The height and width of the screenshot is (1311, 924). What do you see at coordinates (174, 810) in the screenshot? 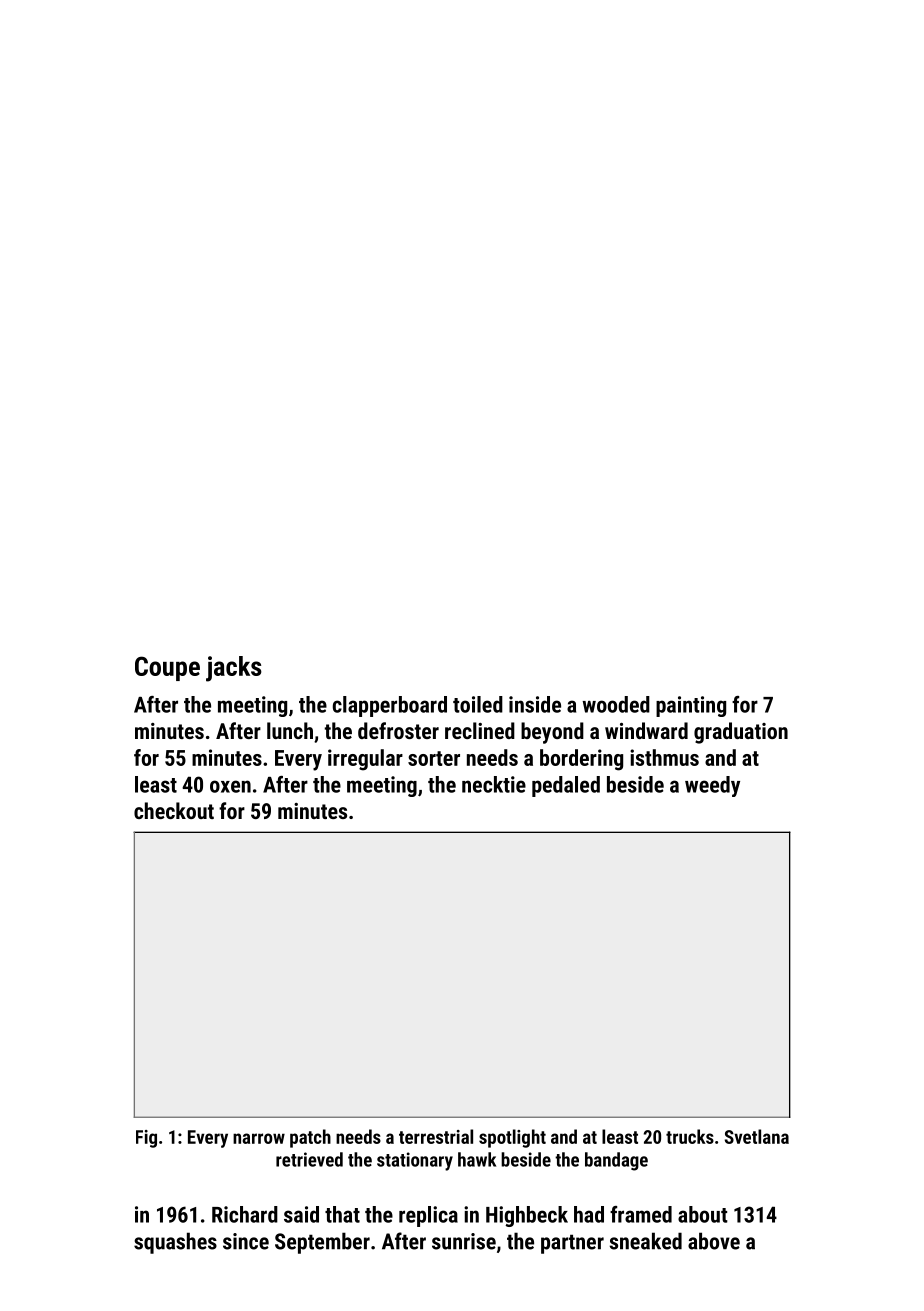
I see `checkout` at bounding box center [174, 810].
